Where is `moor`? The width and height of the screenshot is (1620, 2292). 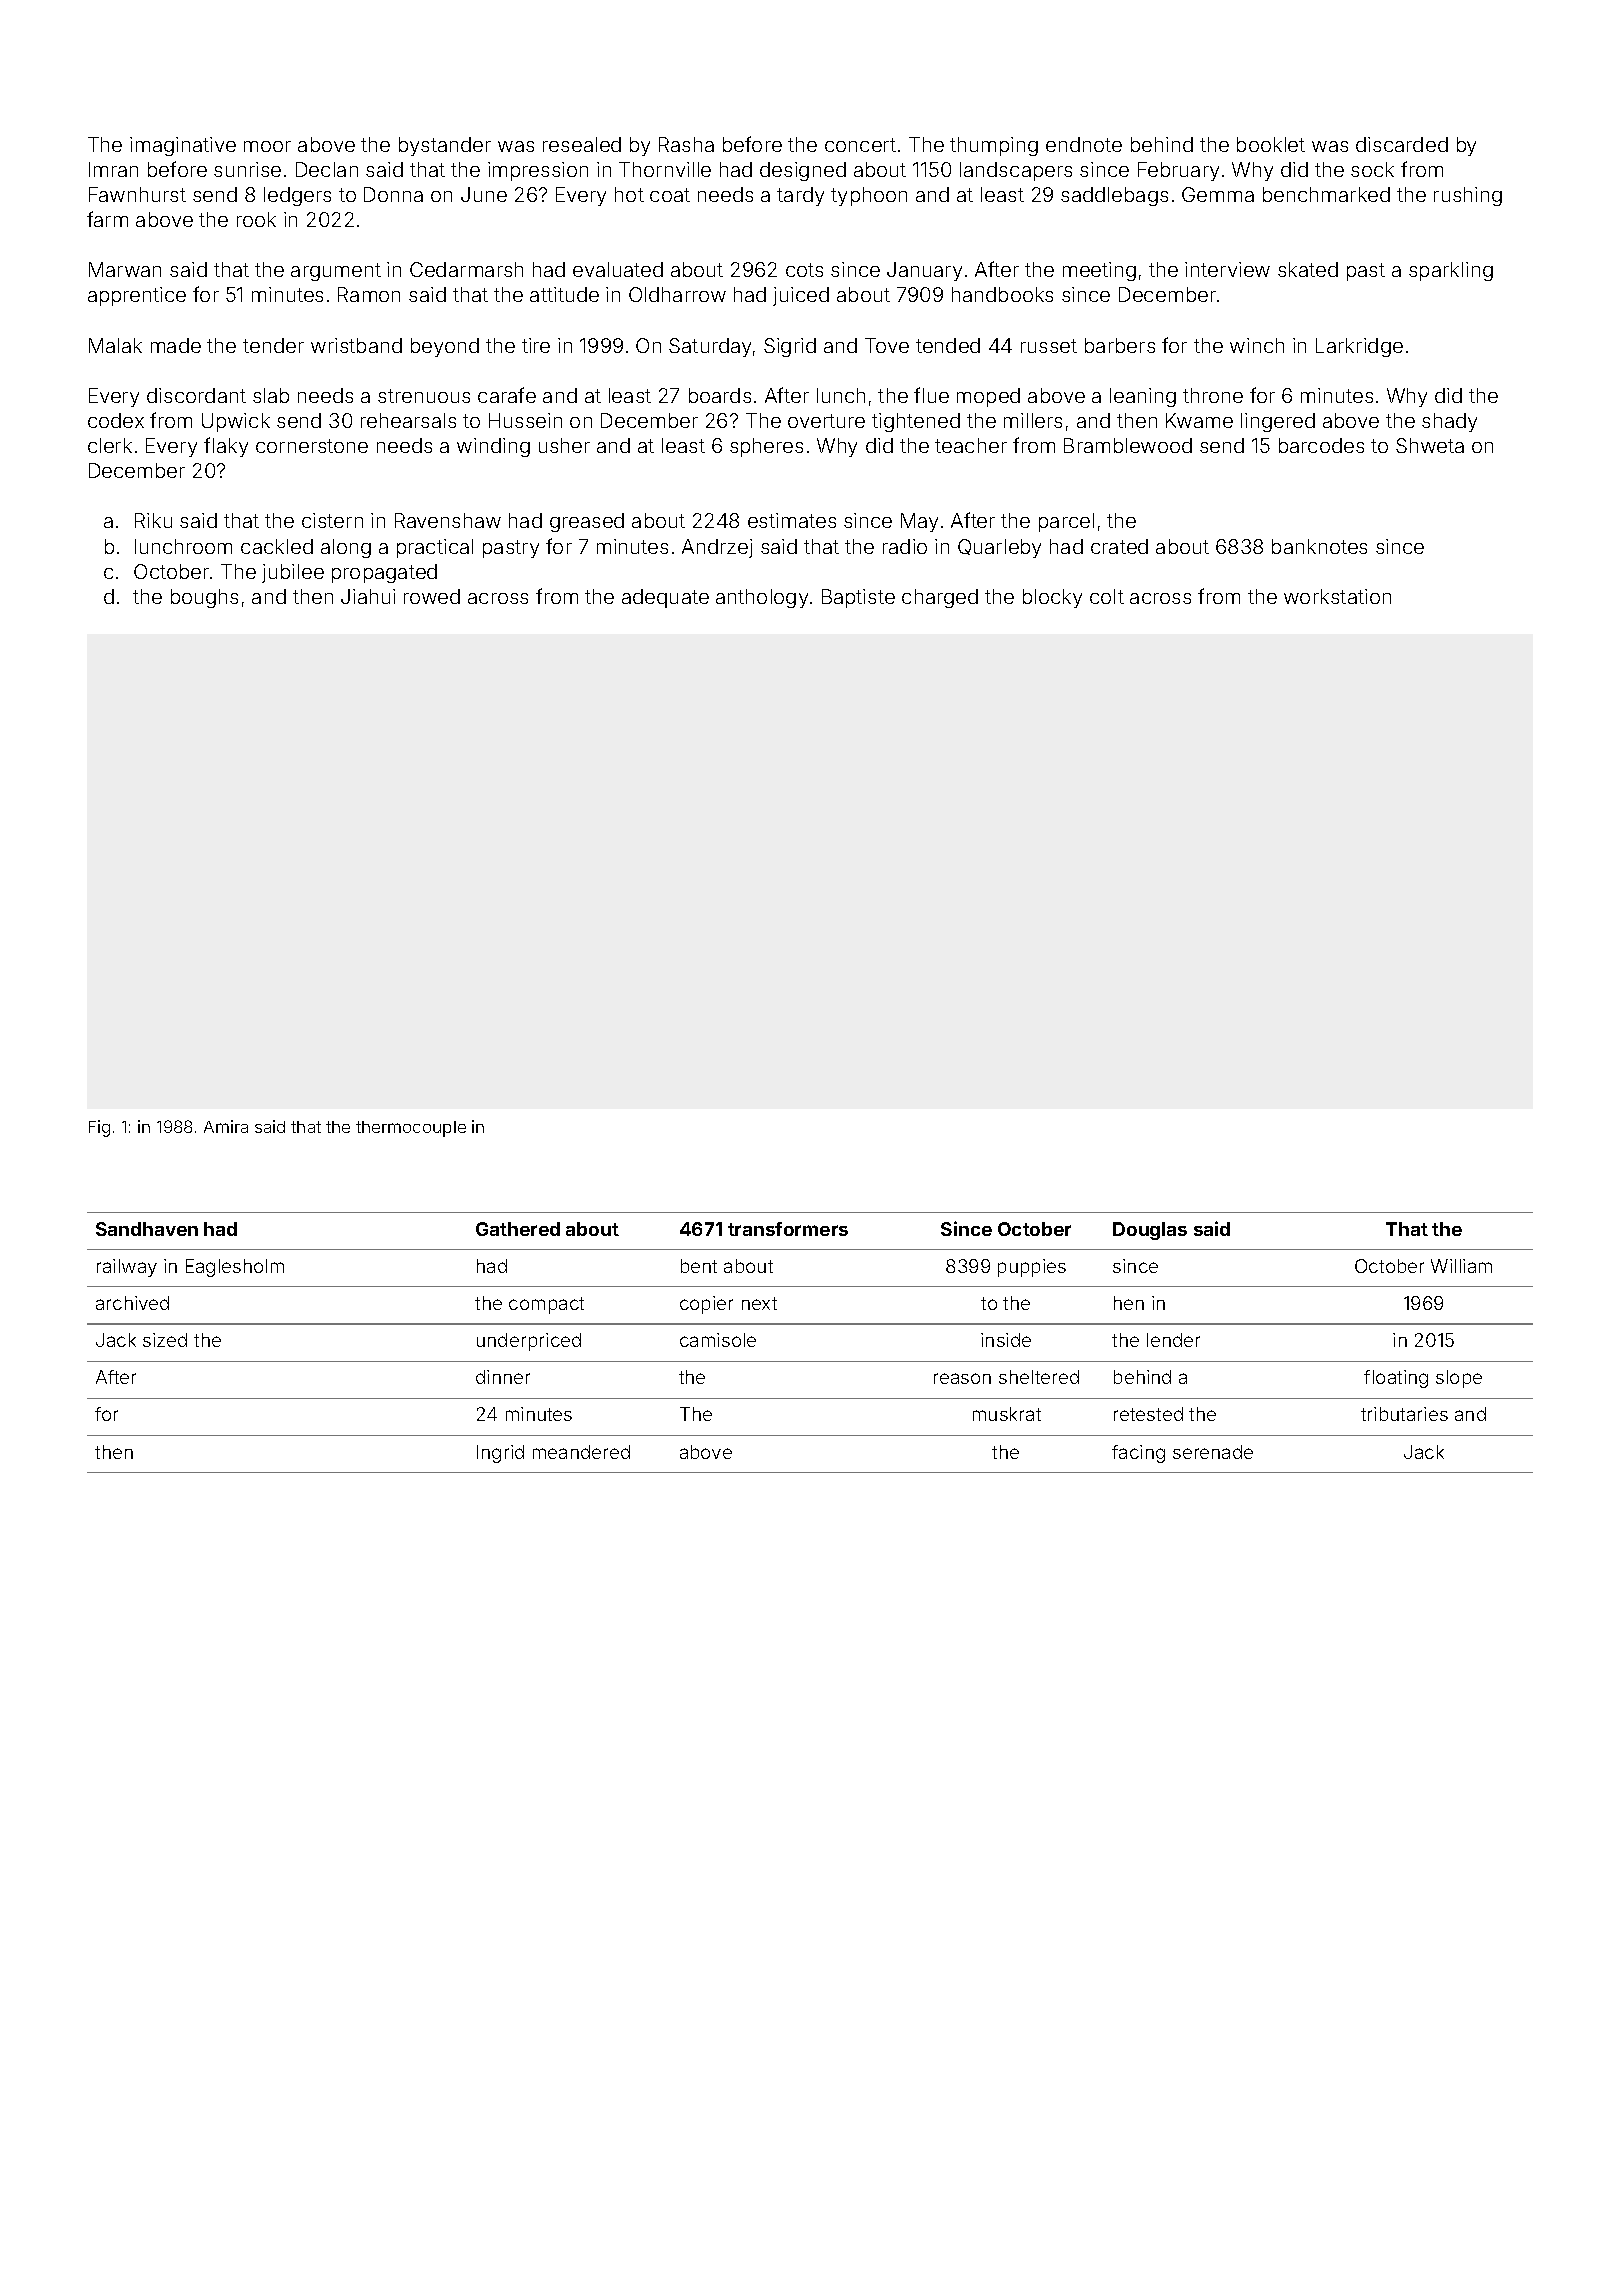 moor is located at coordinates (267, 146).
